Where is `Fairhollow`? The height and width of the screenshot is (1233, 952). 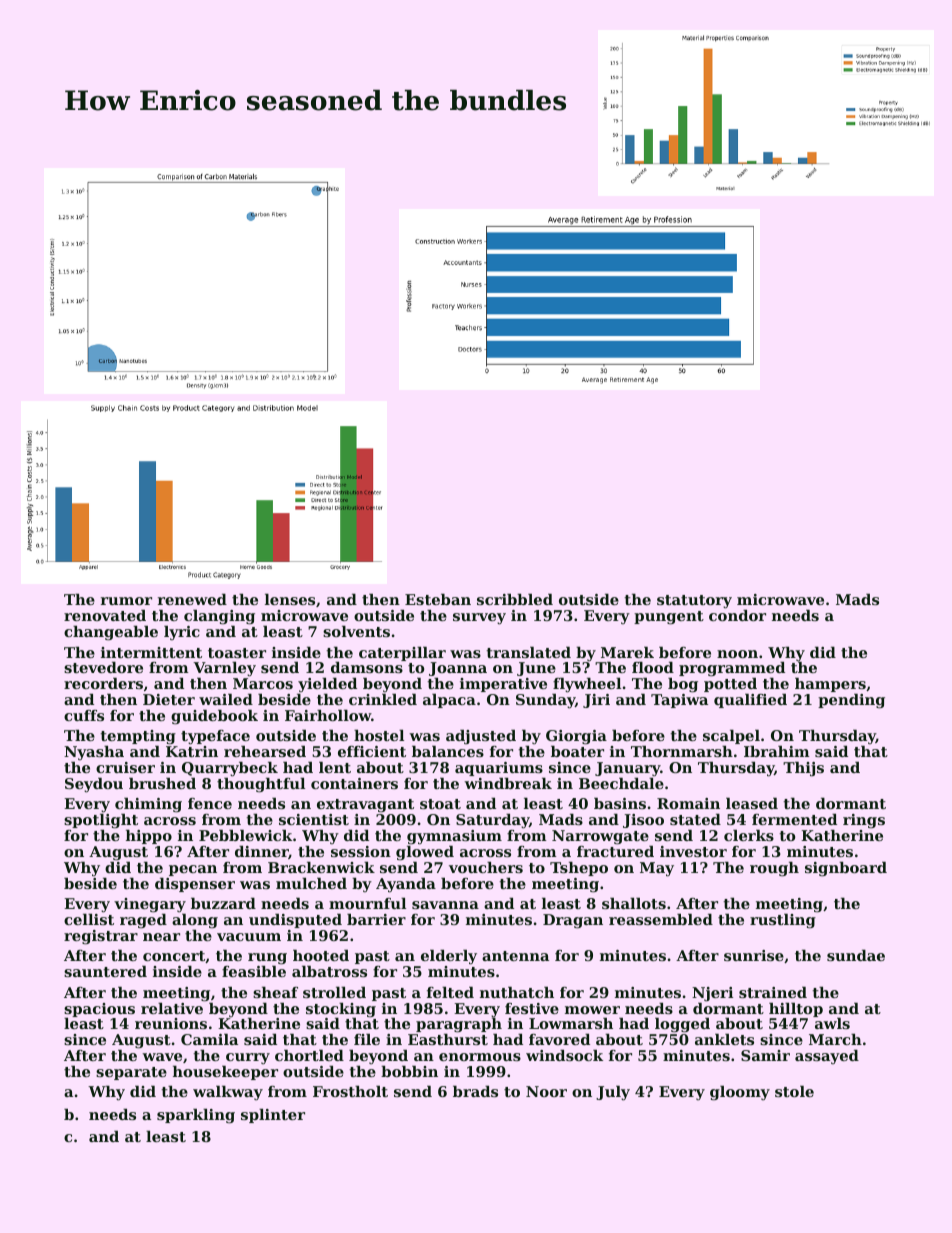 Fairhollow is located at coordinates (328, 715).
